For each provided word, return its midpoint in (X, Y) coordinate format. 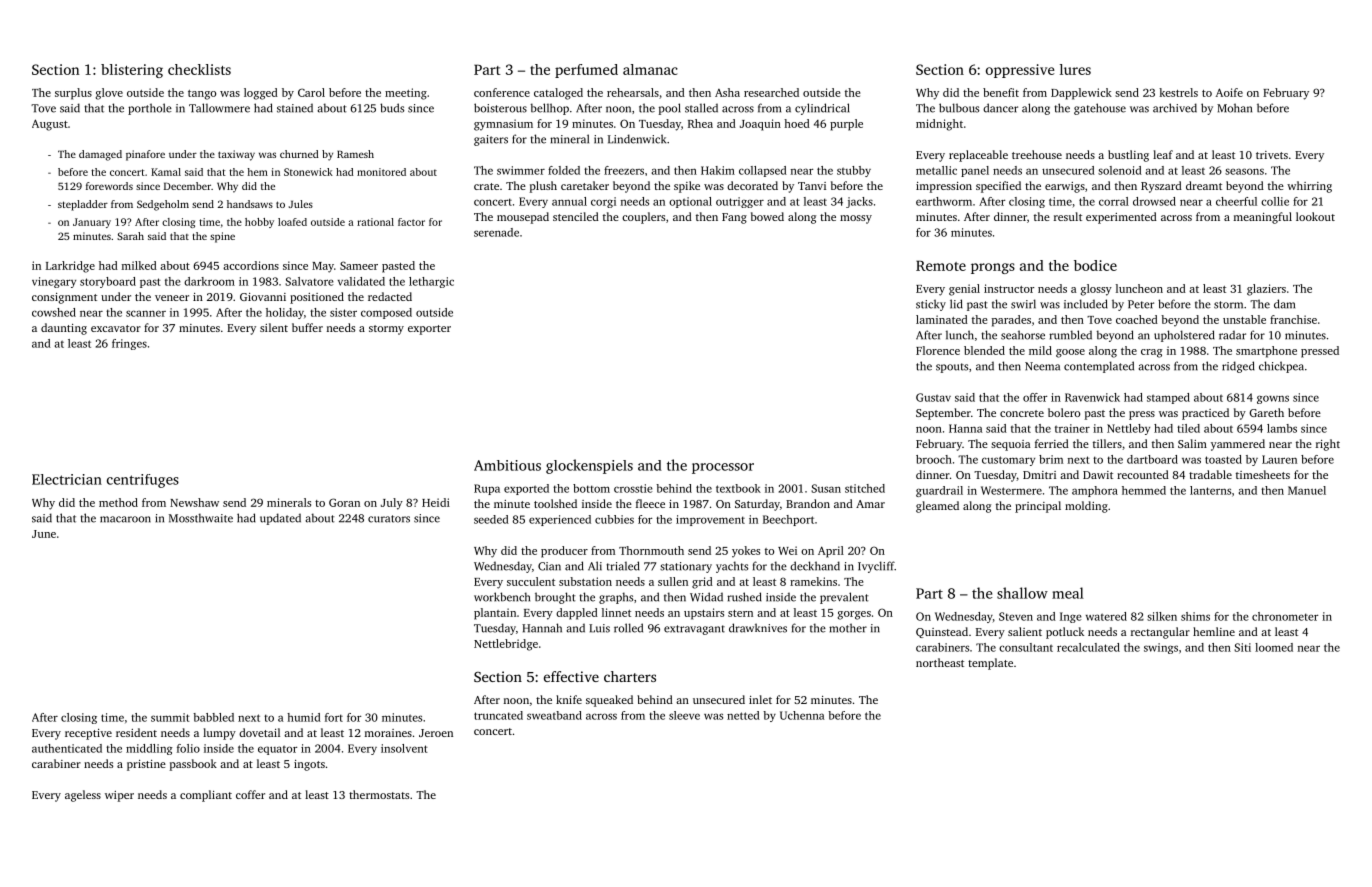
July (392, 504)
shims (1195, 616)
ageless (83, 796)
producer (564, 552)
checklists (199, 69)
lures (1075, 69)
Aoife (1229, 92)
